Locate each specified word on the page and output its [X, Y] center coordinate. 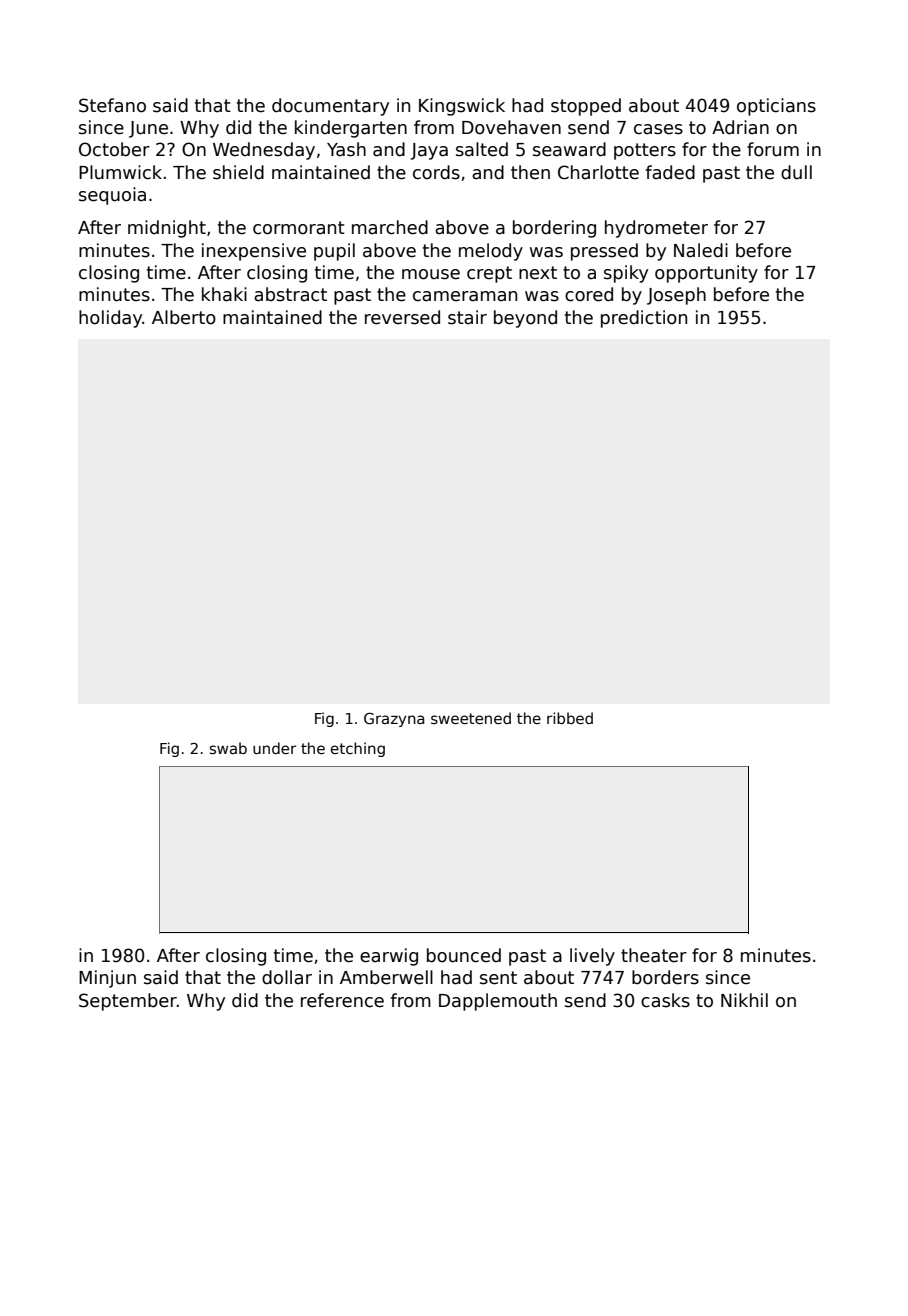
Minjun [107, 979]
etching [358, 749]
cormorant [299, 228]
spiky [626, 274]
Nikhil [744, 1000]
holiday [111, 319]
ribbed [570, 718]
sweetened [471, 718]
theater [654, 955]
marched [390, 227]
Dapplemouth [498, 1002]
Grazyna [394, 720]
